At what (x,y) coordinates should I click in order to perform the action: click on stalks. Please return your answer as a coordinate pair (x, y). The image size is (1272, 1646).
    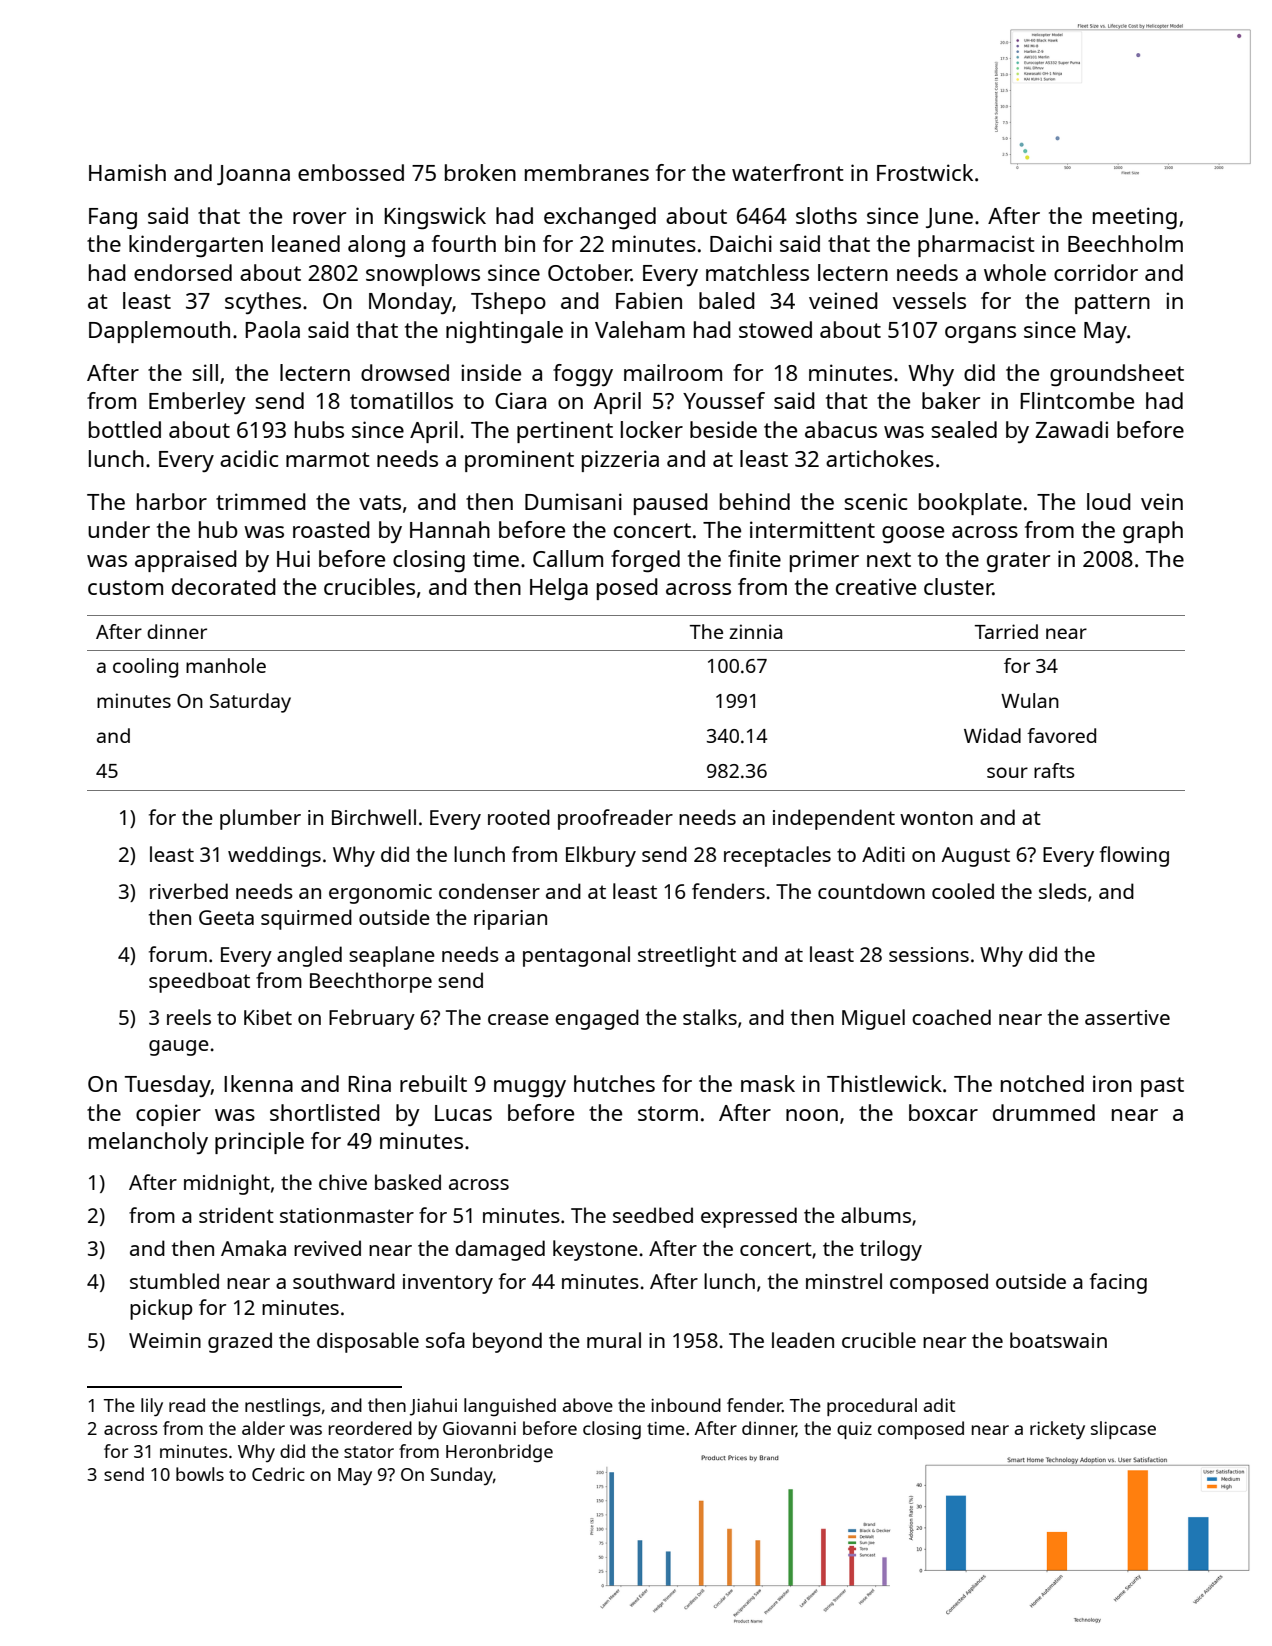
    Looking at the image, I should click on (710, 1017).
